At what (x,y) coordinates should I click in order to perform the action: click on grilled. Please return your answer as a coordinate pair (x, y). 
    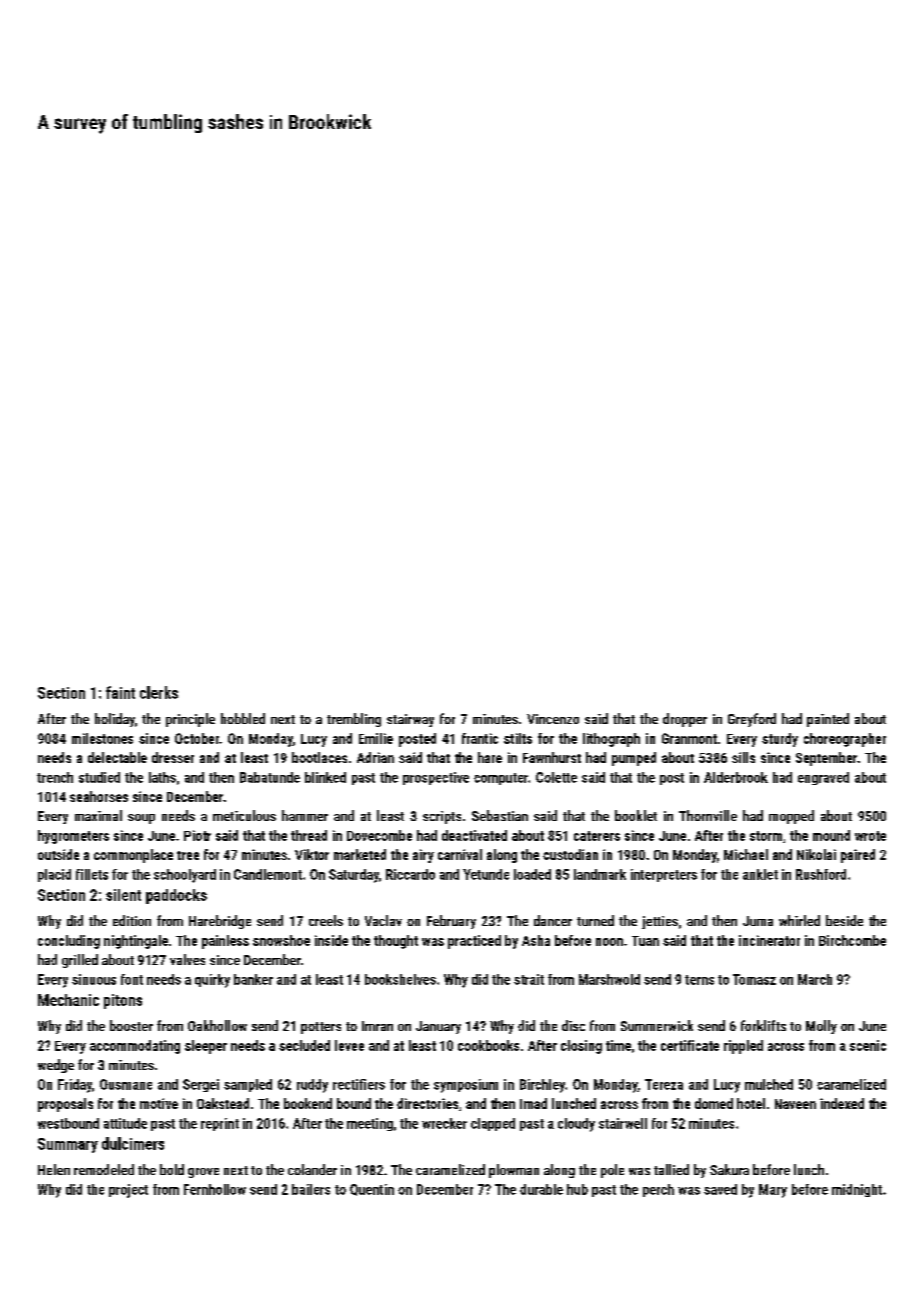
    Looking at the image, I should click on (80, 961).
